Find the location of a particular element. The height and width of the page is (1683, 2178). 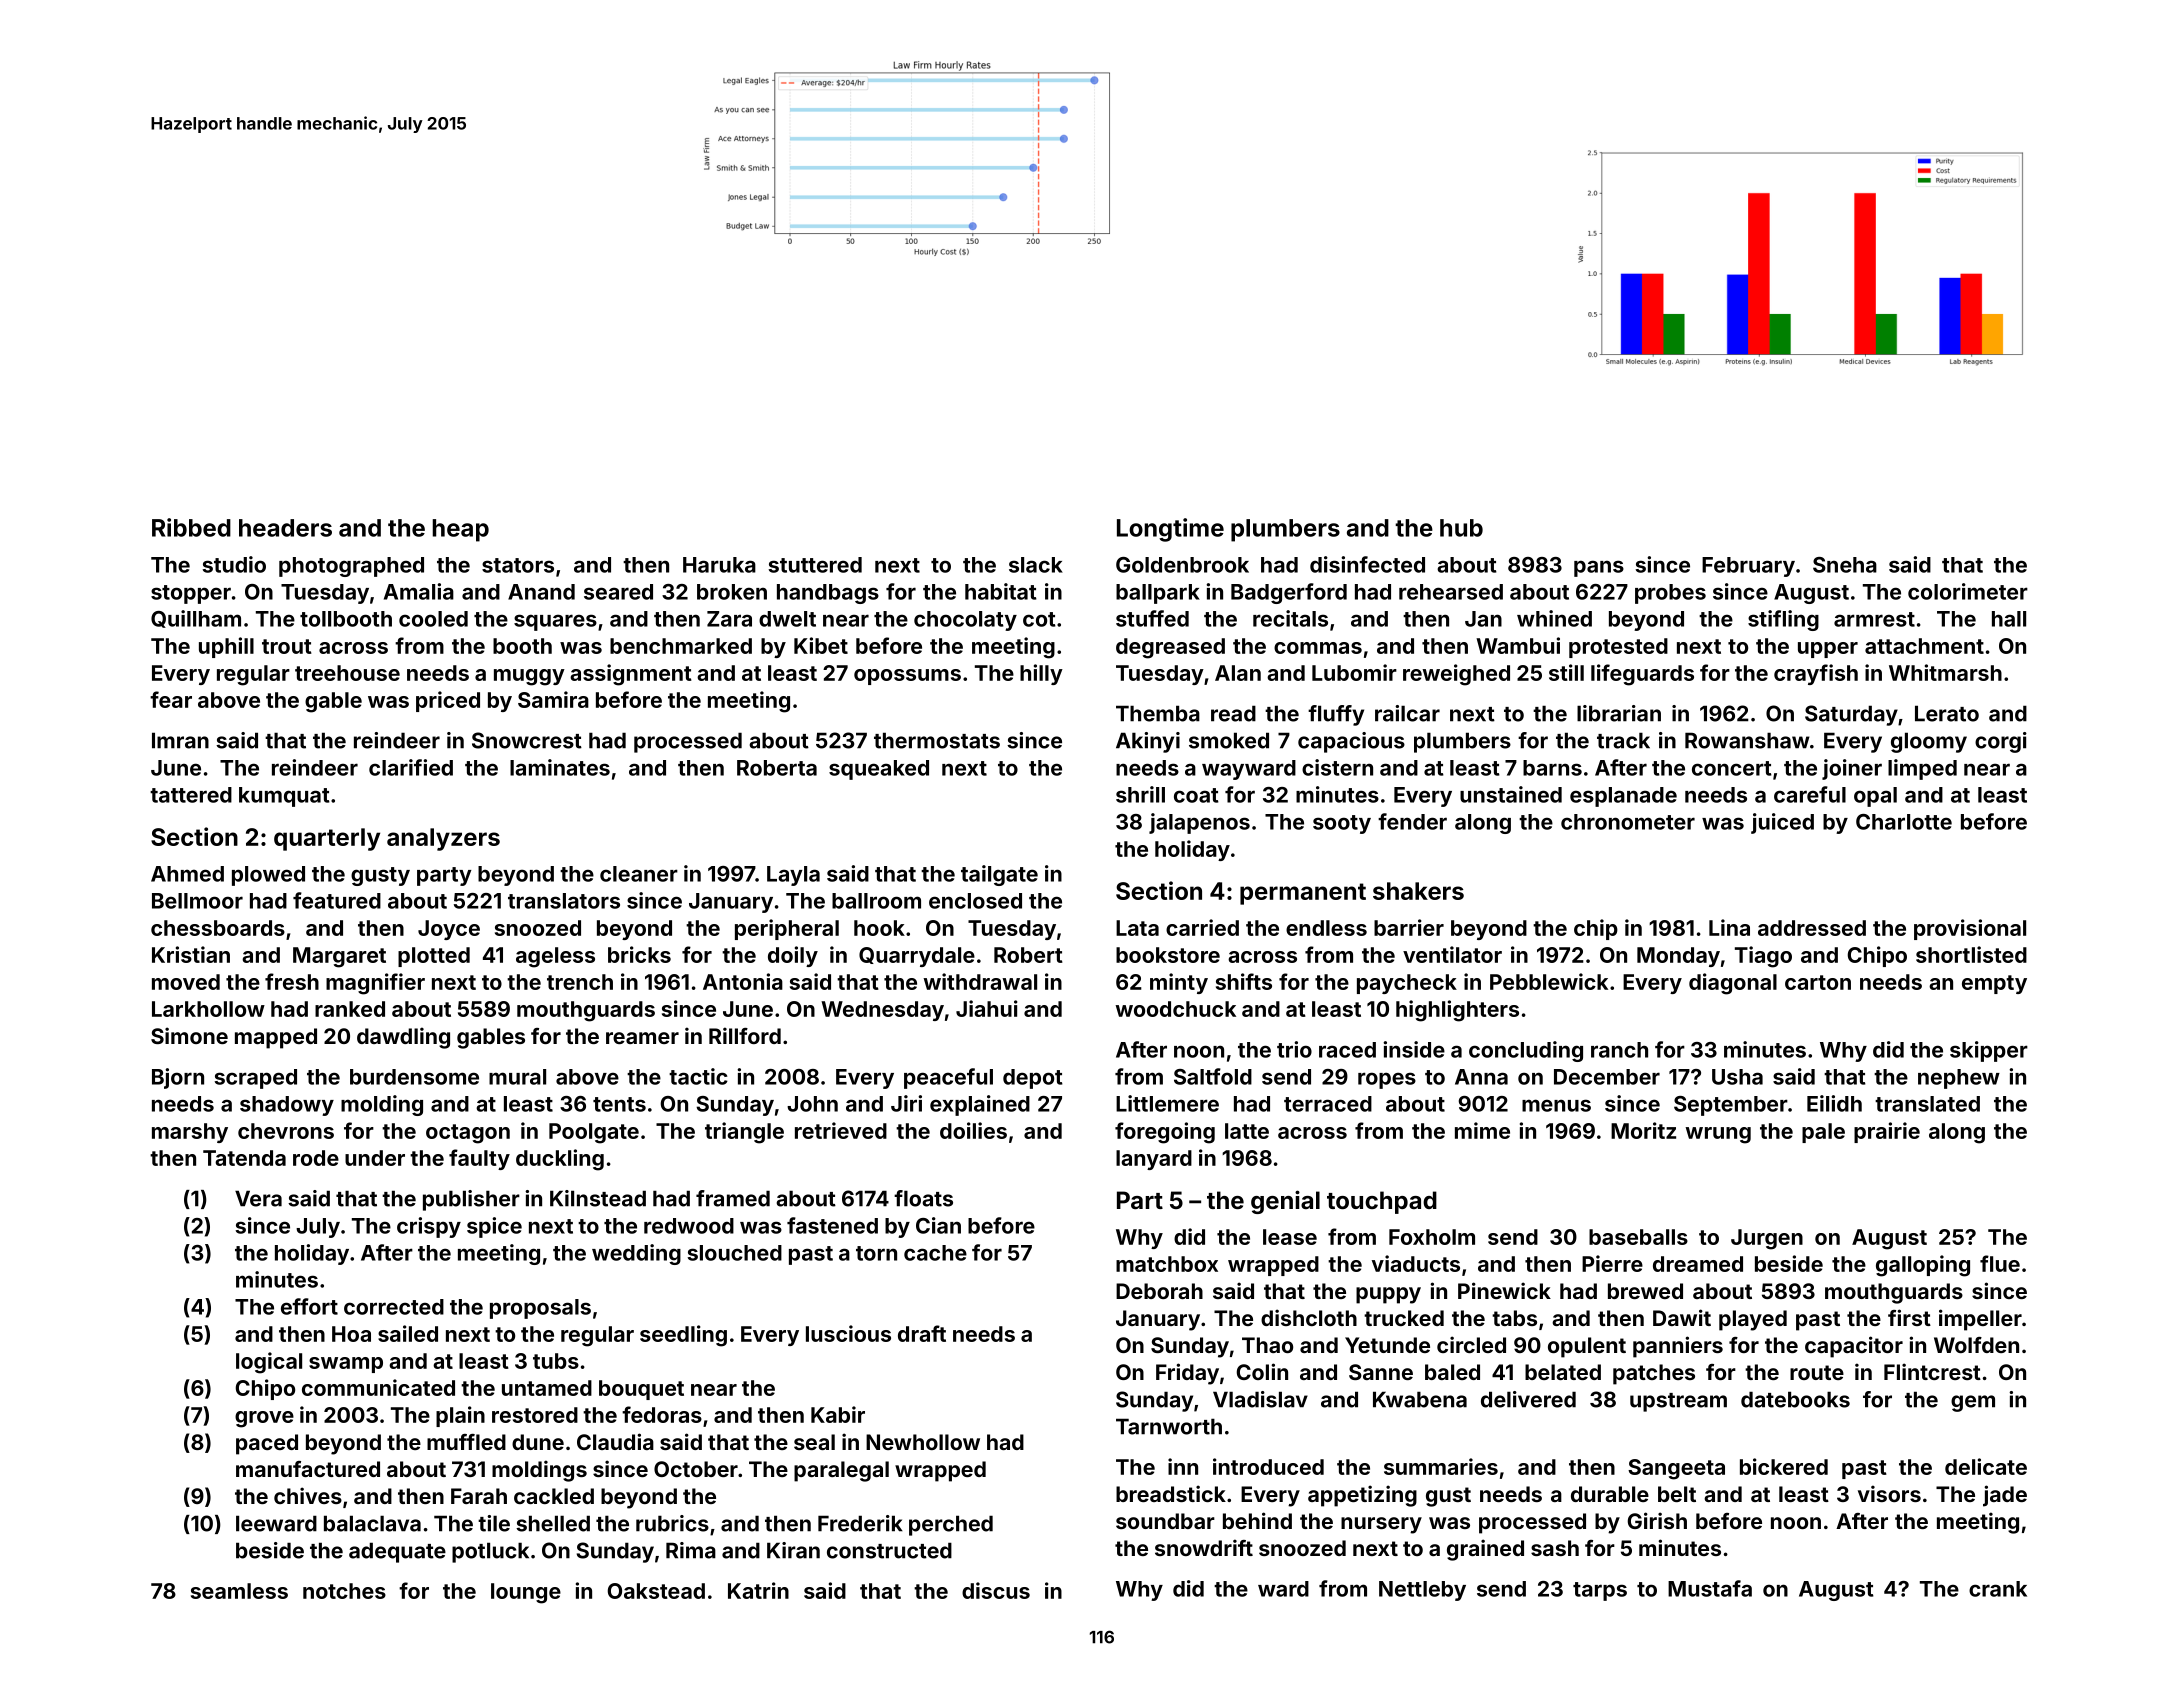

Lerato is located at coordinates (1947, 713).
